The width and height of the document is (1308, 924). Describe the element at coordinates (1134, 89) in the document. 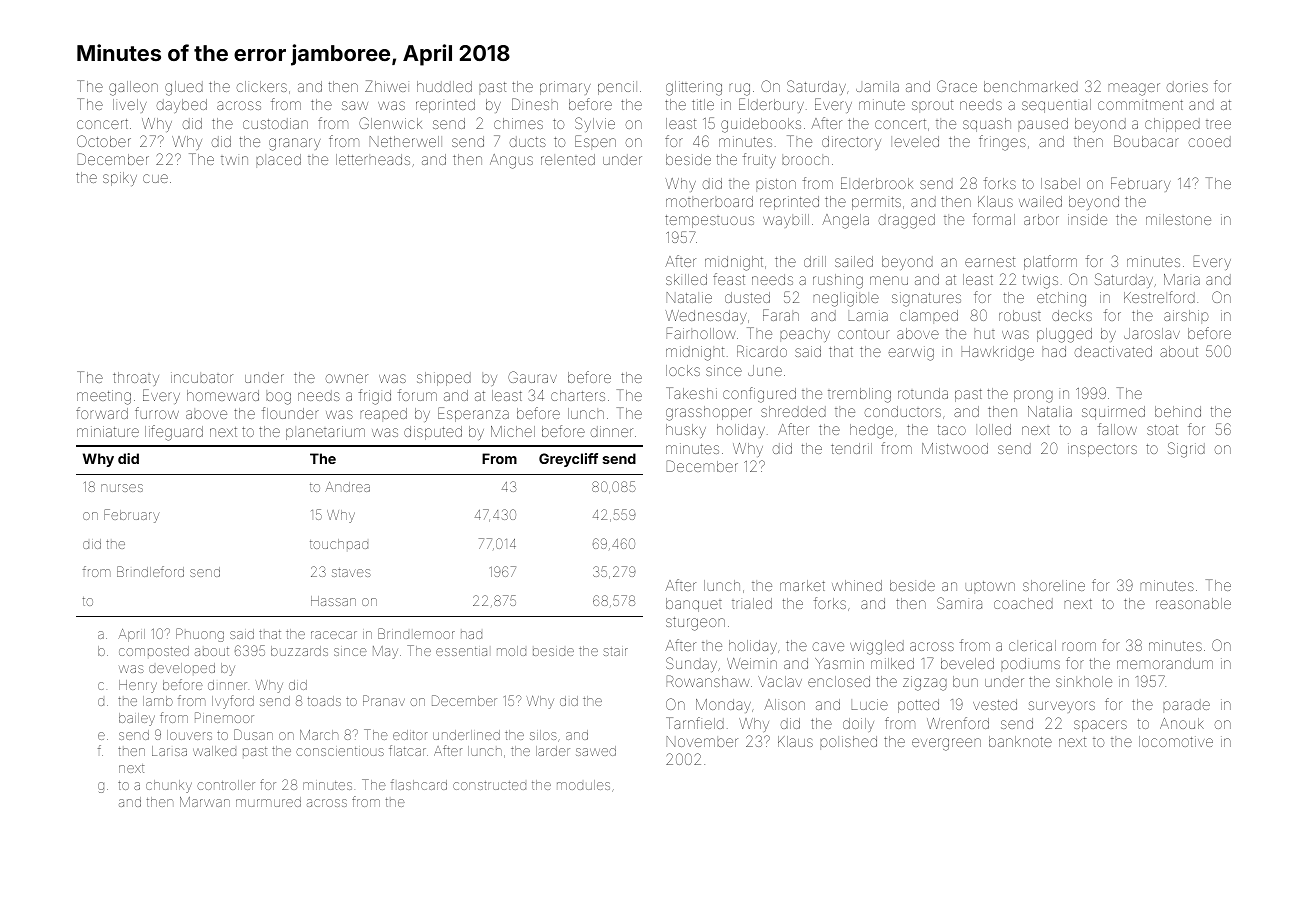

I see `meager` at that location.
